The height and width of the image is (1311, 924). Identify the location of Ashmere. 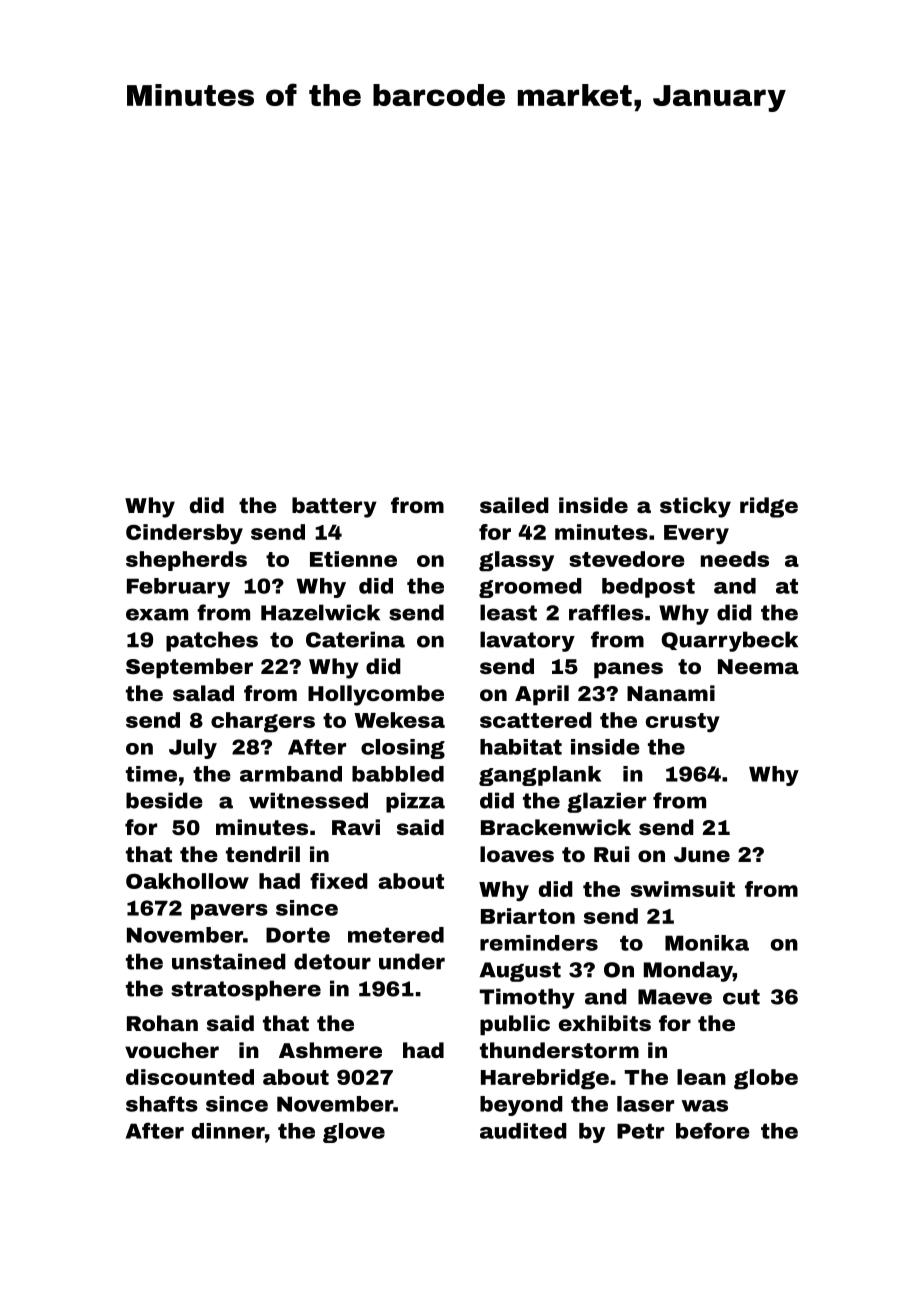
(330, 1050).
